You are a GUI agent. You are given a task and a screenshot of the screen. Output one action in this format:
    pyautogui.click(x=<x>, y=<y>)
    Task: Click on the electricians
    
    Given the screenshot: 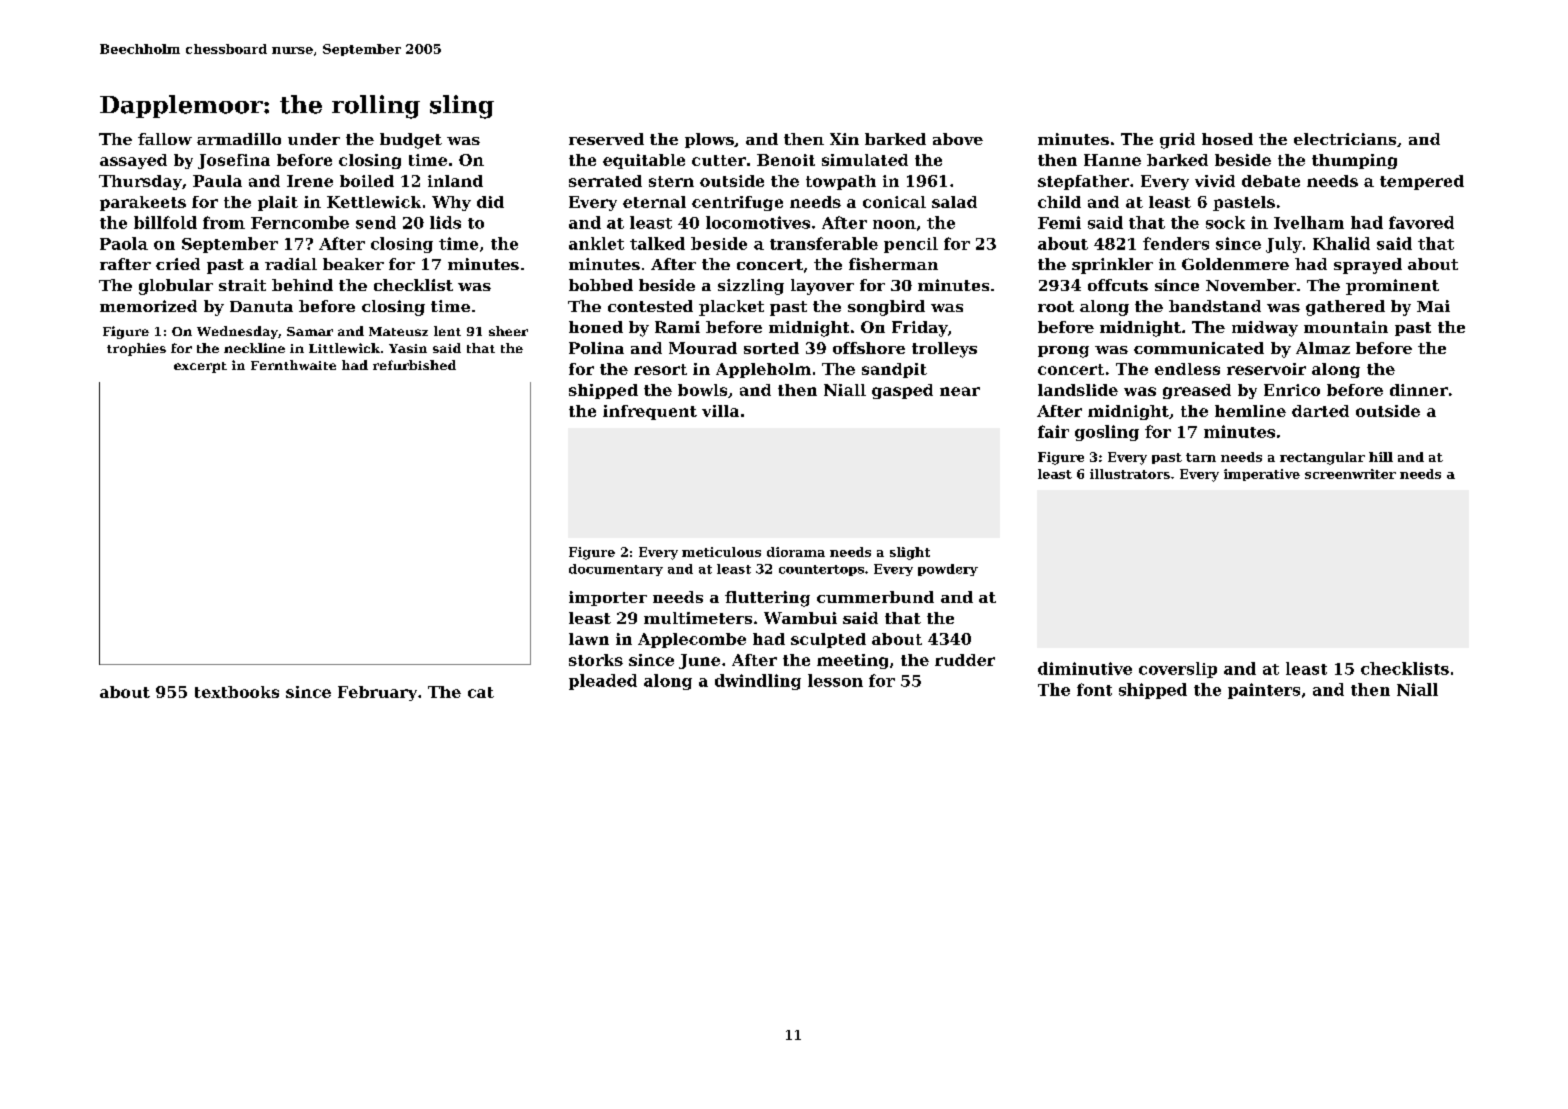 What is the action you would take?
    pyautogui.click(x=1345, y=139)
